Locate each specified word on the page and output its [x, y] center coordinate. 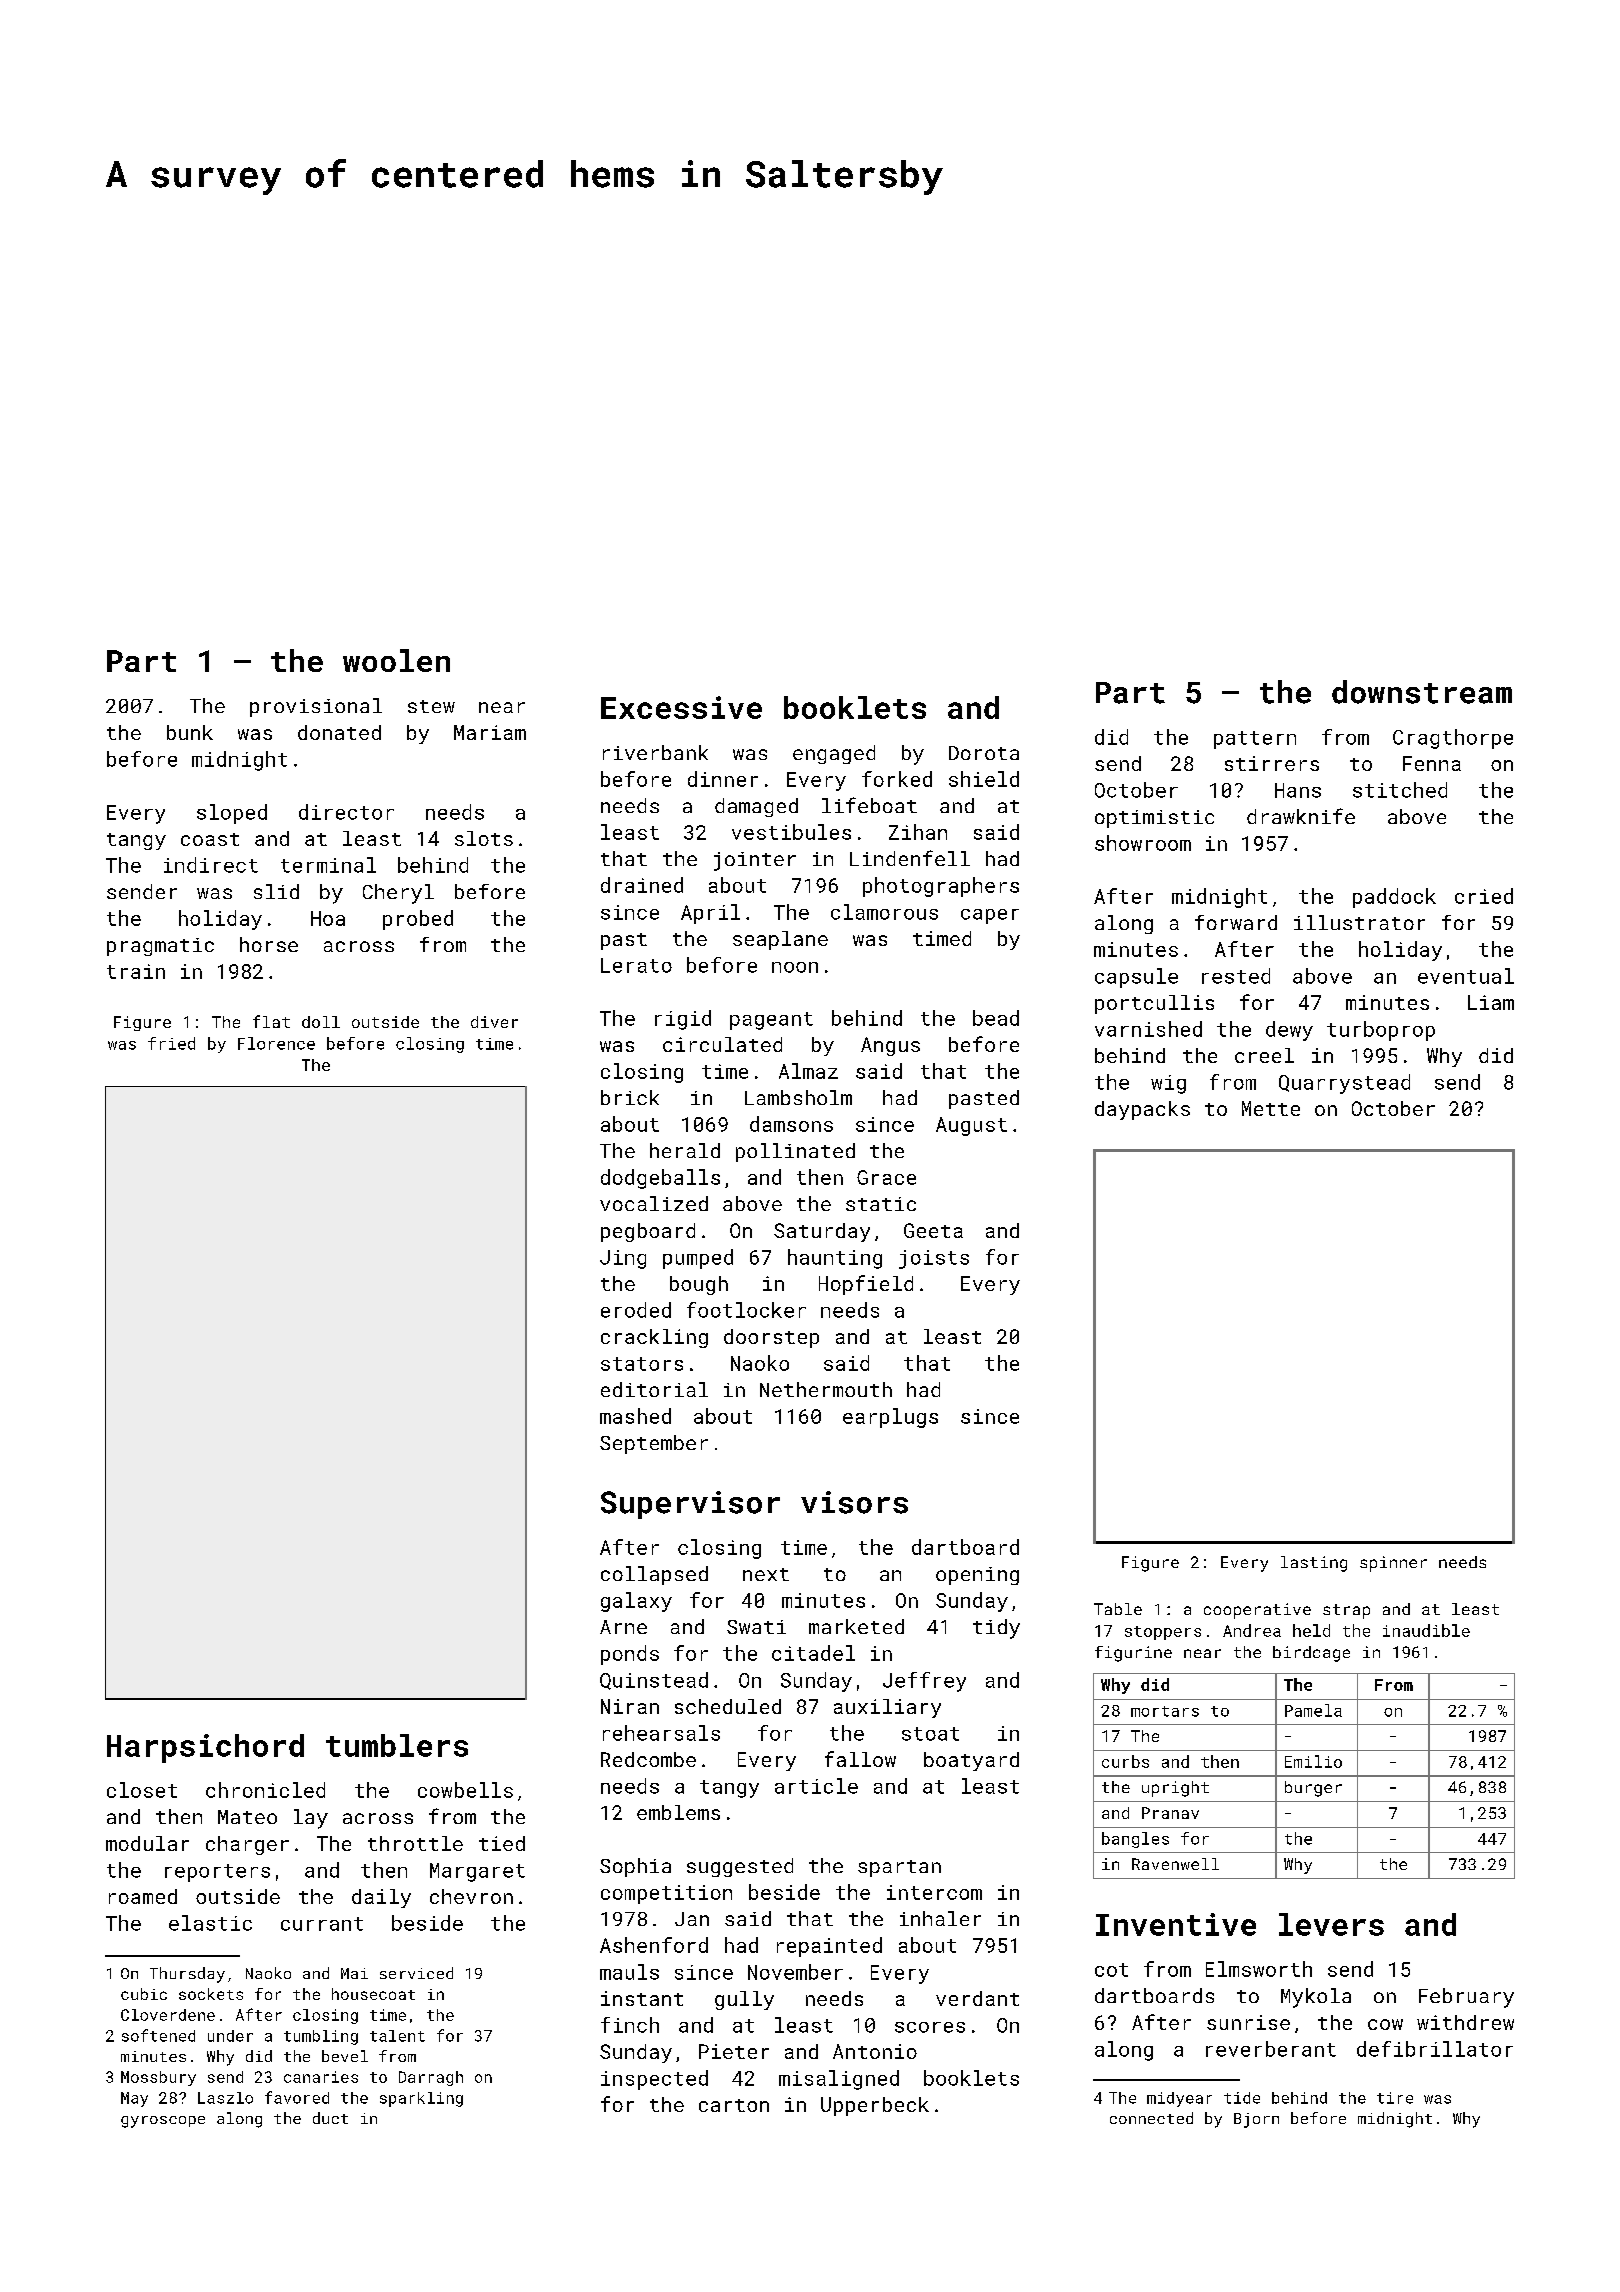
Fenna [1432, 763]
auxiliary [887, 1708]
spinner [1393, 1564]
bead [996, 1018]
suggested [740, 1867]
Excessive [681, 707]
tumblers [397, 1745]
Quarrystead [1344, 1084]
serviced [416, 1973]
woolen [396, 660]
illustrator [1359, 922]
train [136, 971]
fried [171, 1043]
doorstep [771, 1338]
